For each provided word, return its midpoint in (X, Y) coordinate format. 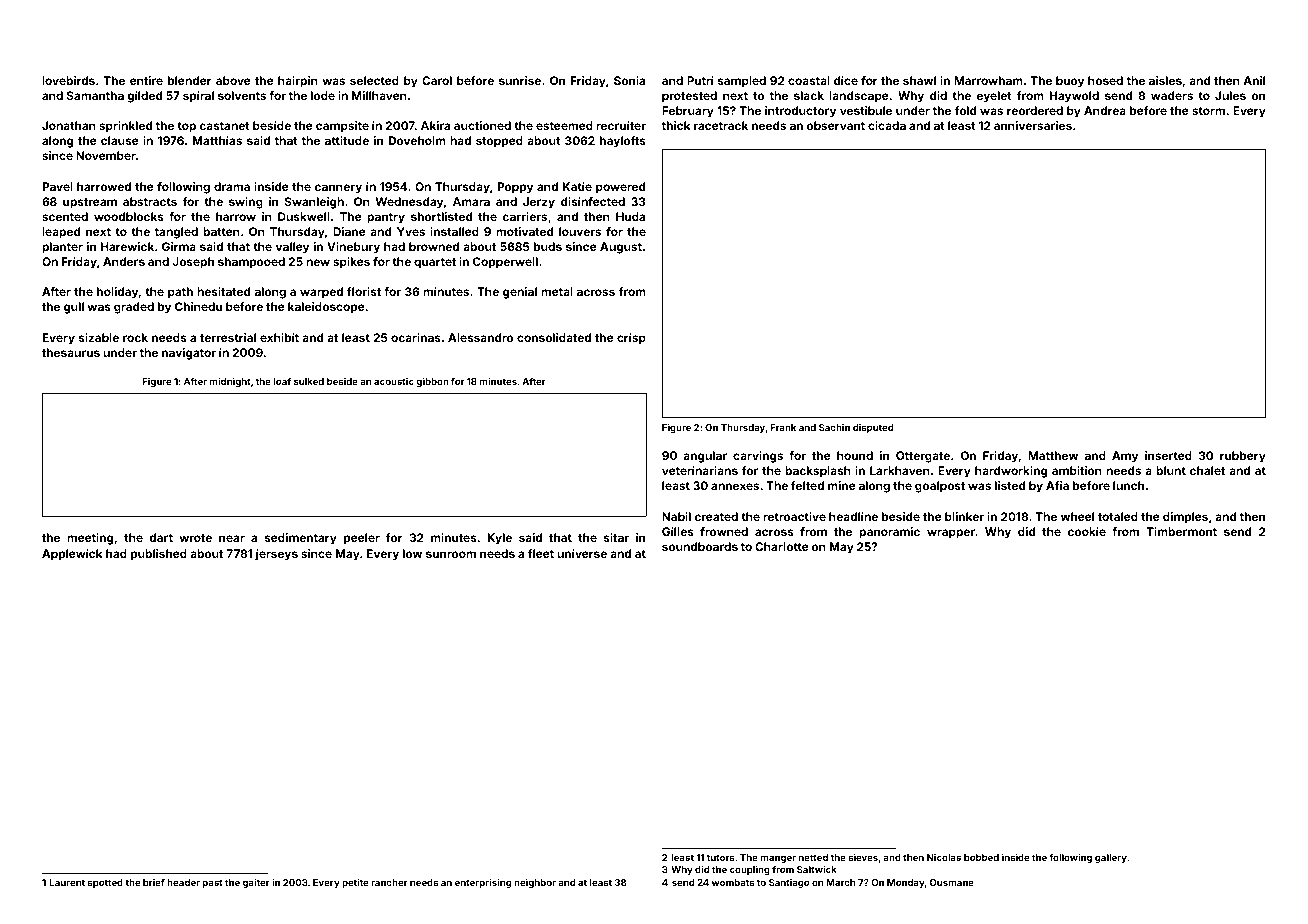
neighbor (535, 883)
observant (836, 125)
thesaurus (71, 352)
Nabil (676, 516)
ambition (1077, 470)
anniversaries (1033, 125)
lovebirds (68, 80)
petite (355, 883)
